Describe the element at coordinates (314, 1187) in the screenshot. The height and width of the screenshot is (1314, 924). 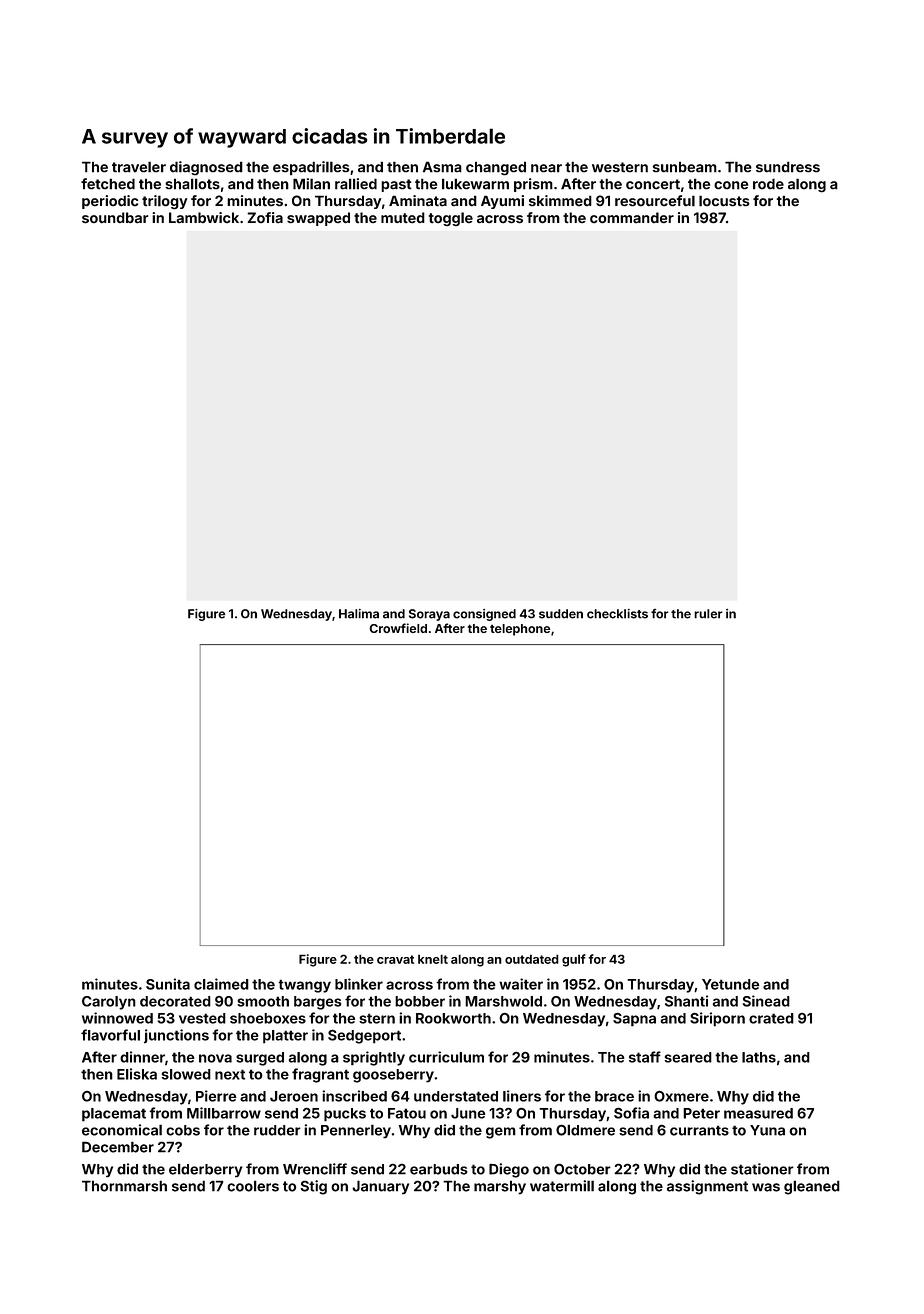
I see `Stig` at that location.
